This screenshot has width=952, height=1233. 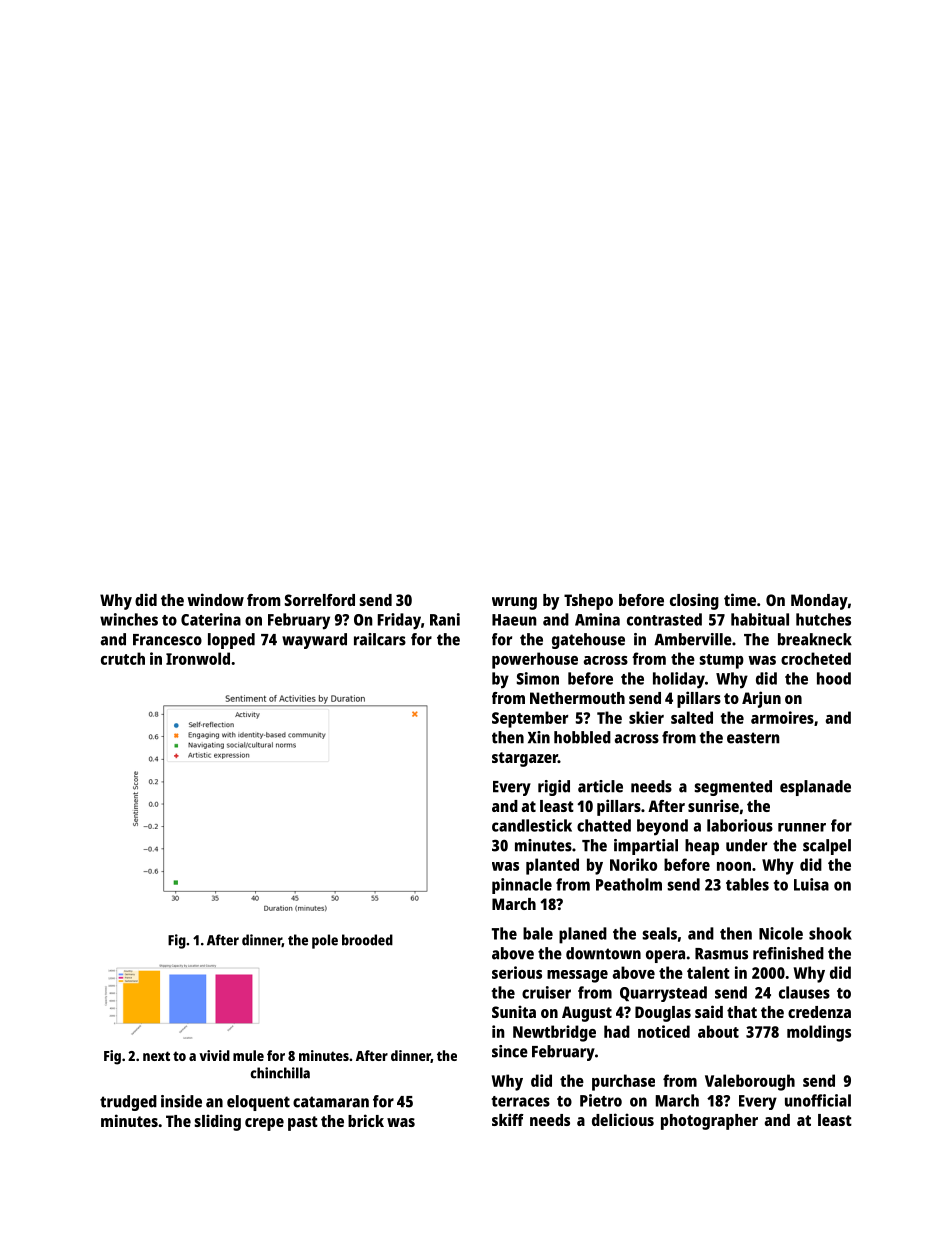 I want to click on Sunita, so click(x=514, y=1011).
